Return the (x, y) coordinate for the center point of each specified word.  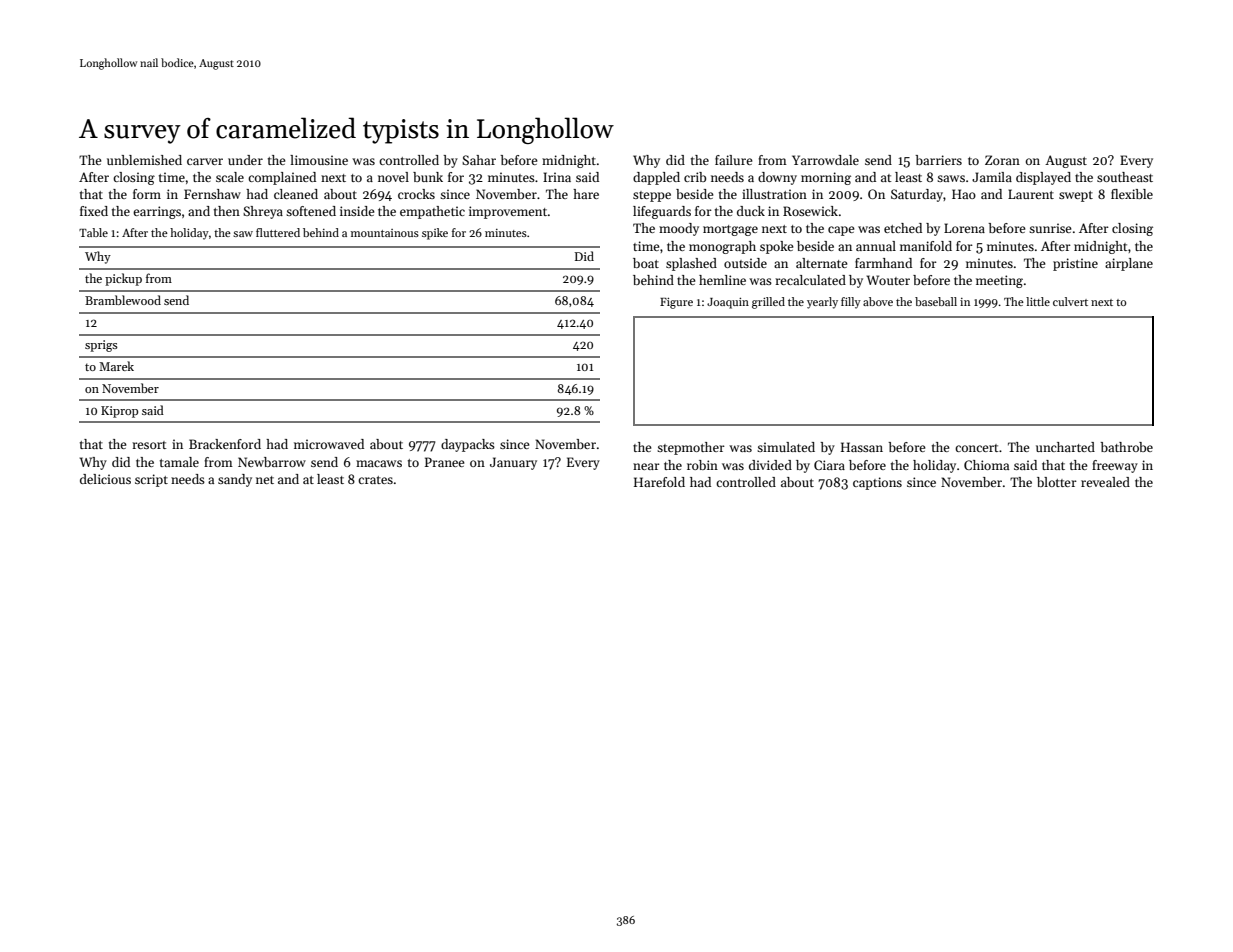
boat (646, 263)
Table (93, 232)
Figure (676, 303)
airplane (1129, 264)
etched (903, 228)
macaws (379, 463)
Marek (116, 366)
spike (435, 234)
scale (230, 177)
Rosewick (810, 211)
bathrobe (1126, 447)
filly (851, 303)
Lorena (964, 228)
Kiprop (119, 412)
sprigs (101, 346)
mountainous (385, 233)
